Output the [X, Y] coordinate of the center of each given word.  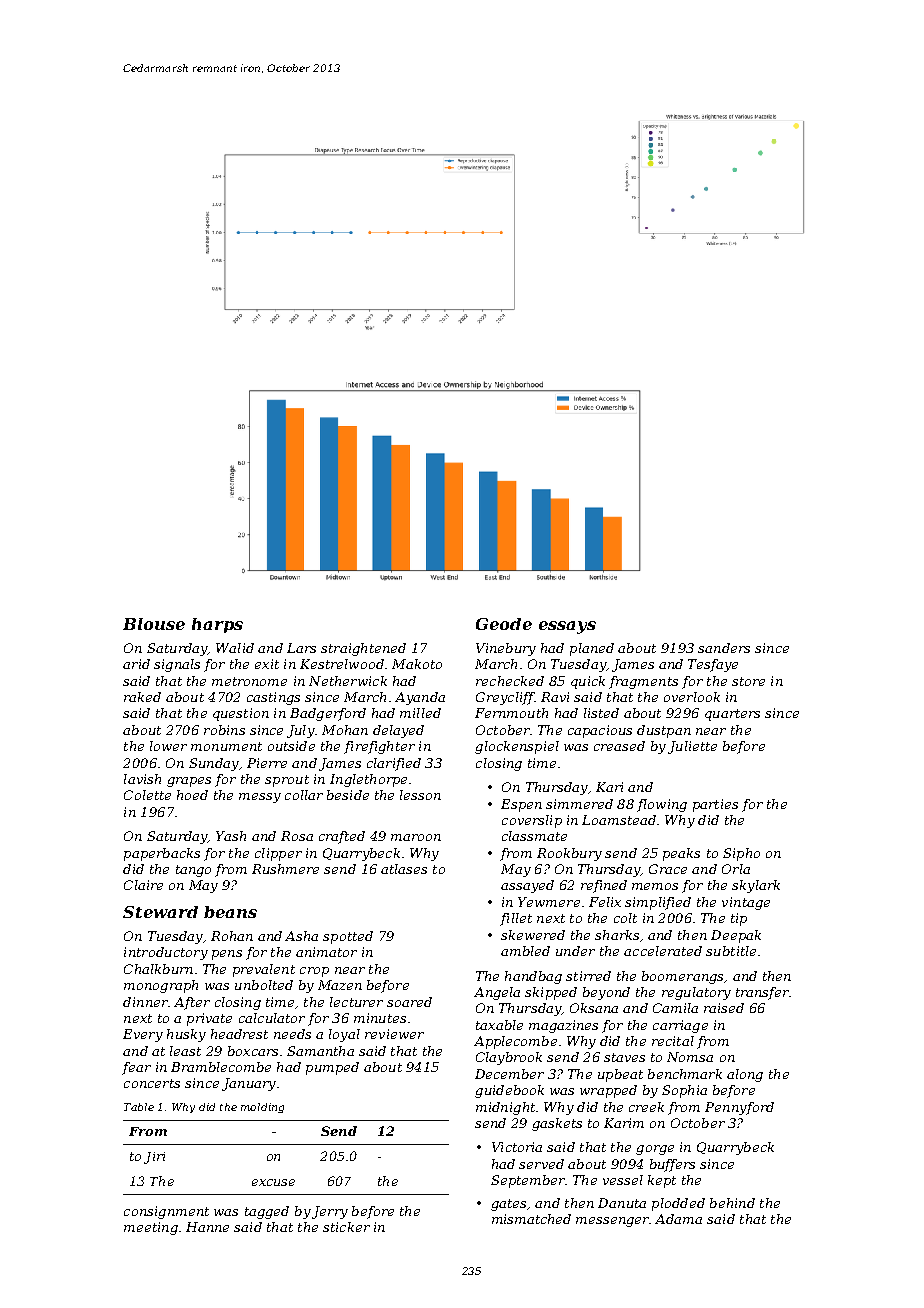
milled [420, 713]
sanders [724, 648]
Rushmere [285, 869]
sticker [346, 1227]
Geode [504, 624]
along [745, 1075]
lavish [142, 779]
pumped [332, 1068]
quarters [732, 715]
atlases [404, 869]
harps [217, 625]
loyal [344, 1035]
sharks [617, 935]
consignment [166, 1212]
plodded [678, 1204]
